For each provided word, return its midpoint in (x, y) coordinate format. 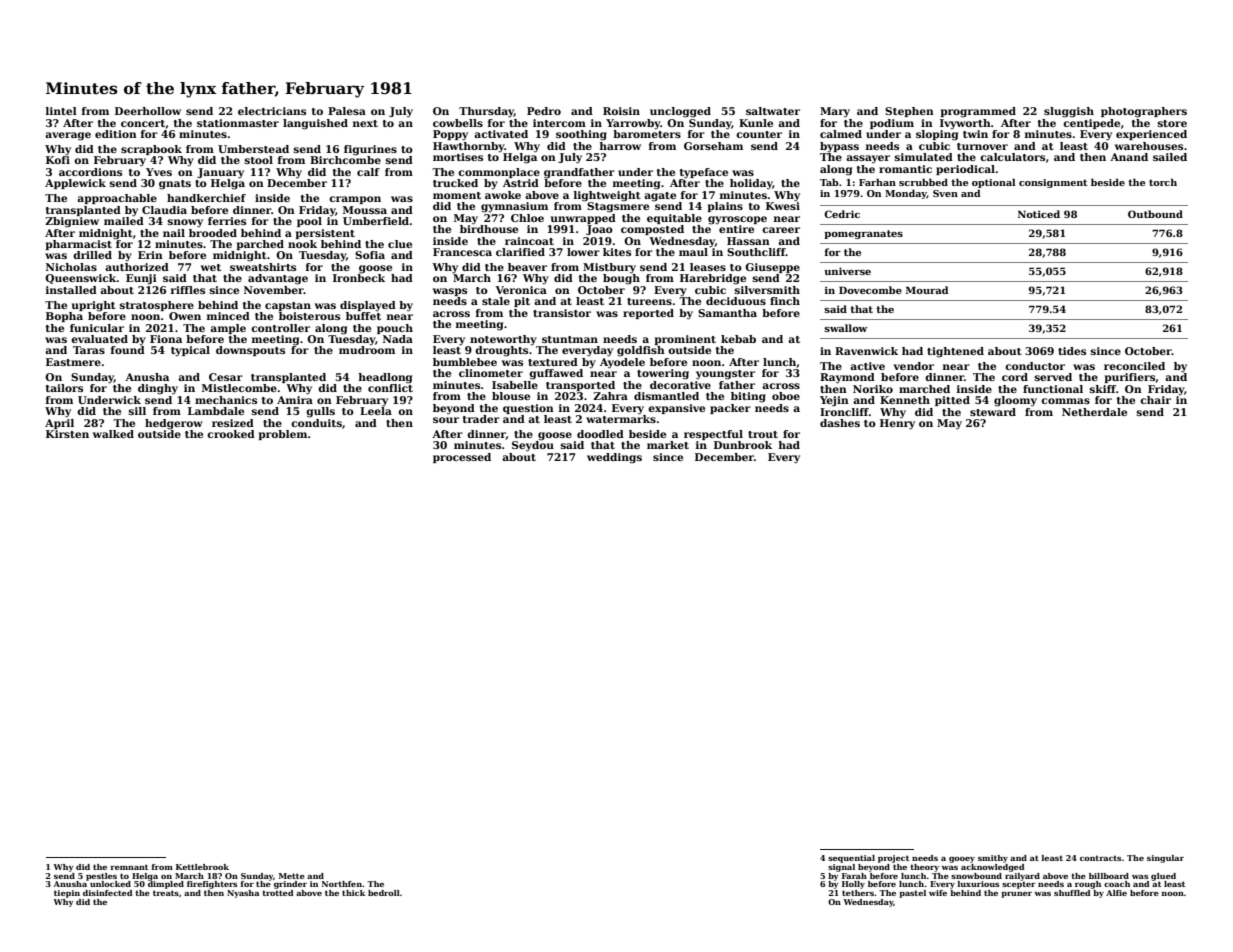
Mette (292, 876)
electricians (272, 111)
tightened (955, 352)
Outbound (1155, 214)
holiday (751, 184)
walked (113, 434)
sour (446, 420)
